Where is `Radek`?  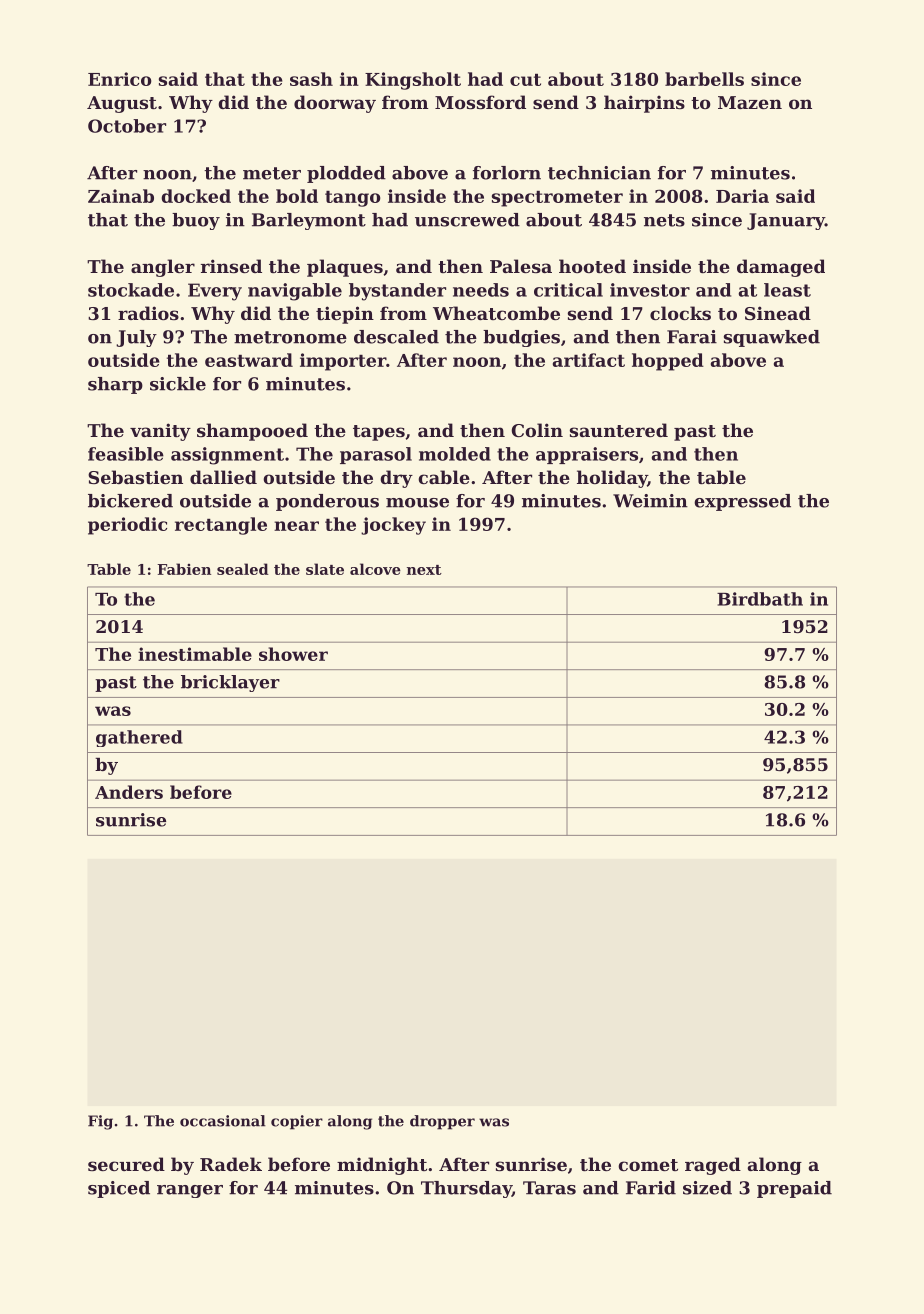
Radek is located at coordinates (231, 1164).
